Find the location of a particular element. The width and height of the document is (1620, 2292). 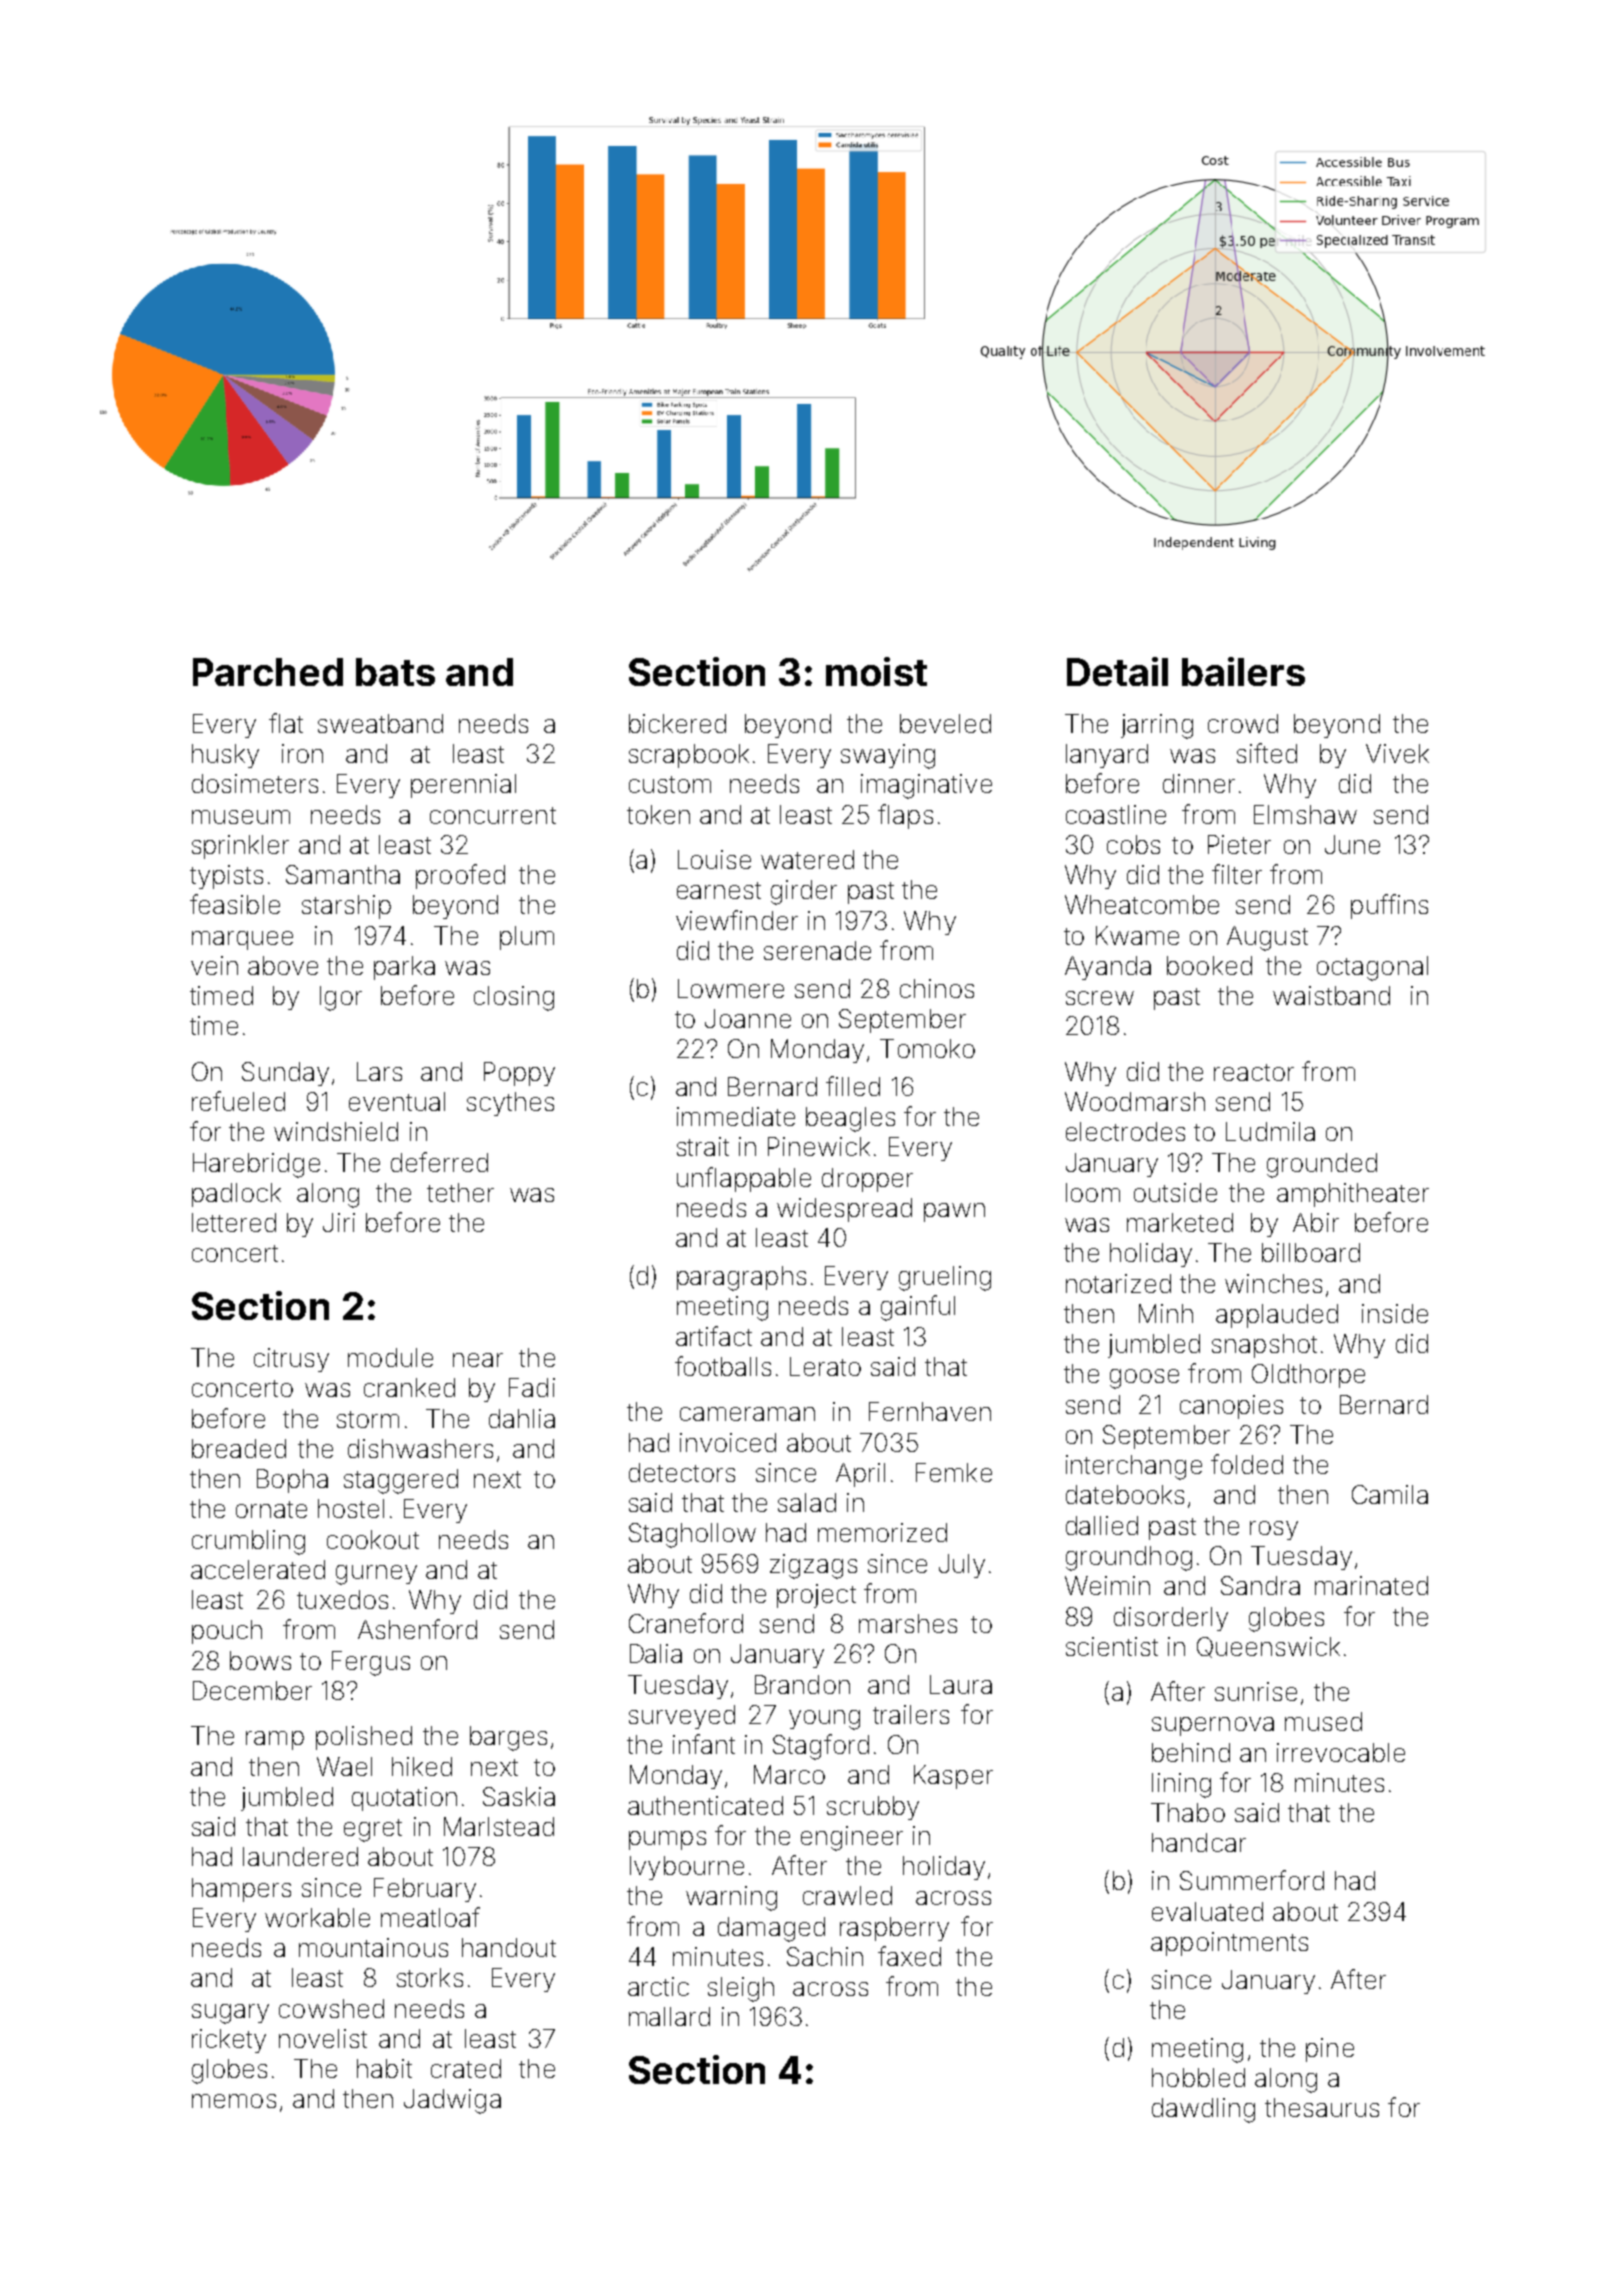

cowshed is located at coordinates (331, 2008).
